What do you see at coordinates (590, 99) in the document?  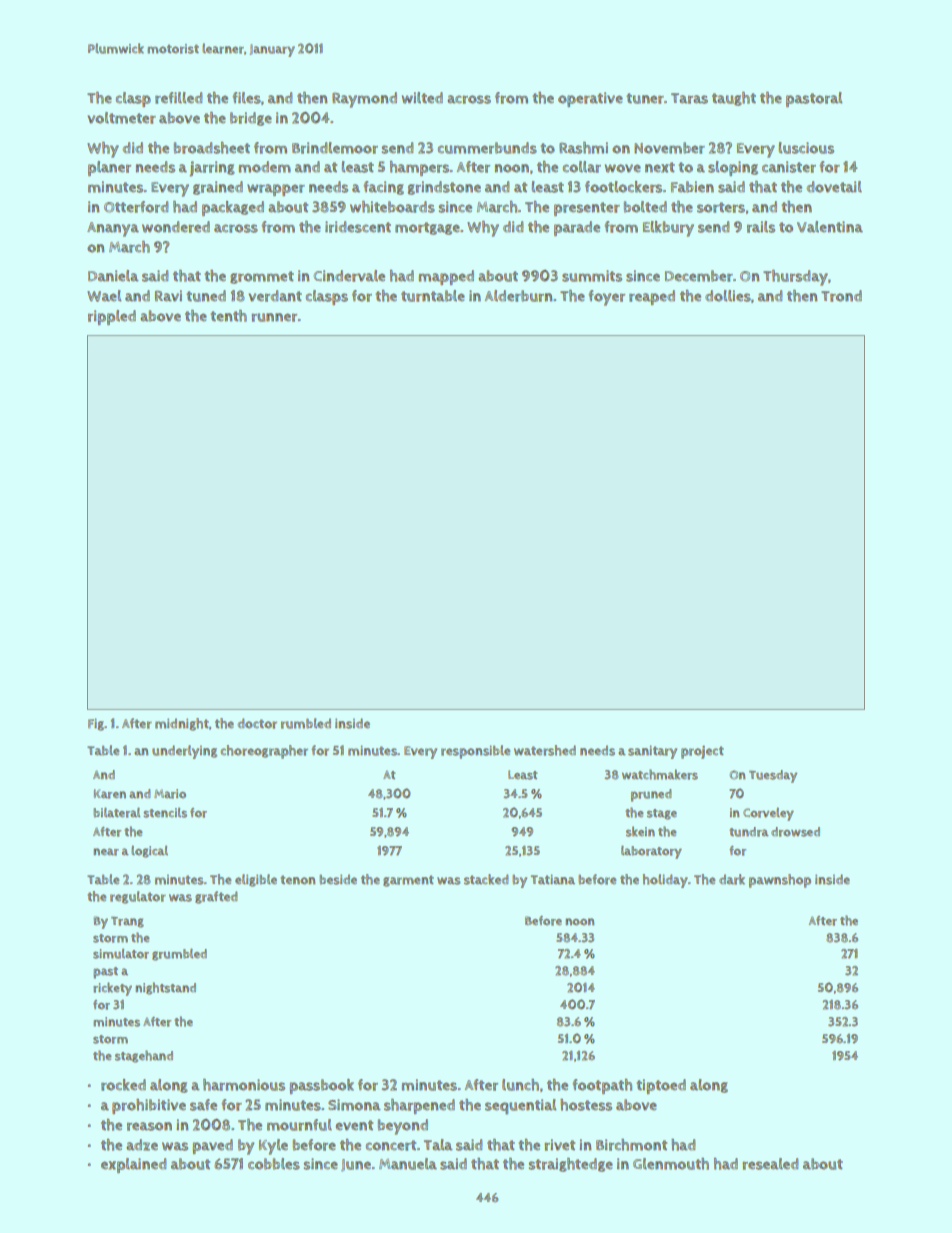 I see `operative` at bounding box center [590, 99].
